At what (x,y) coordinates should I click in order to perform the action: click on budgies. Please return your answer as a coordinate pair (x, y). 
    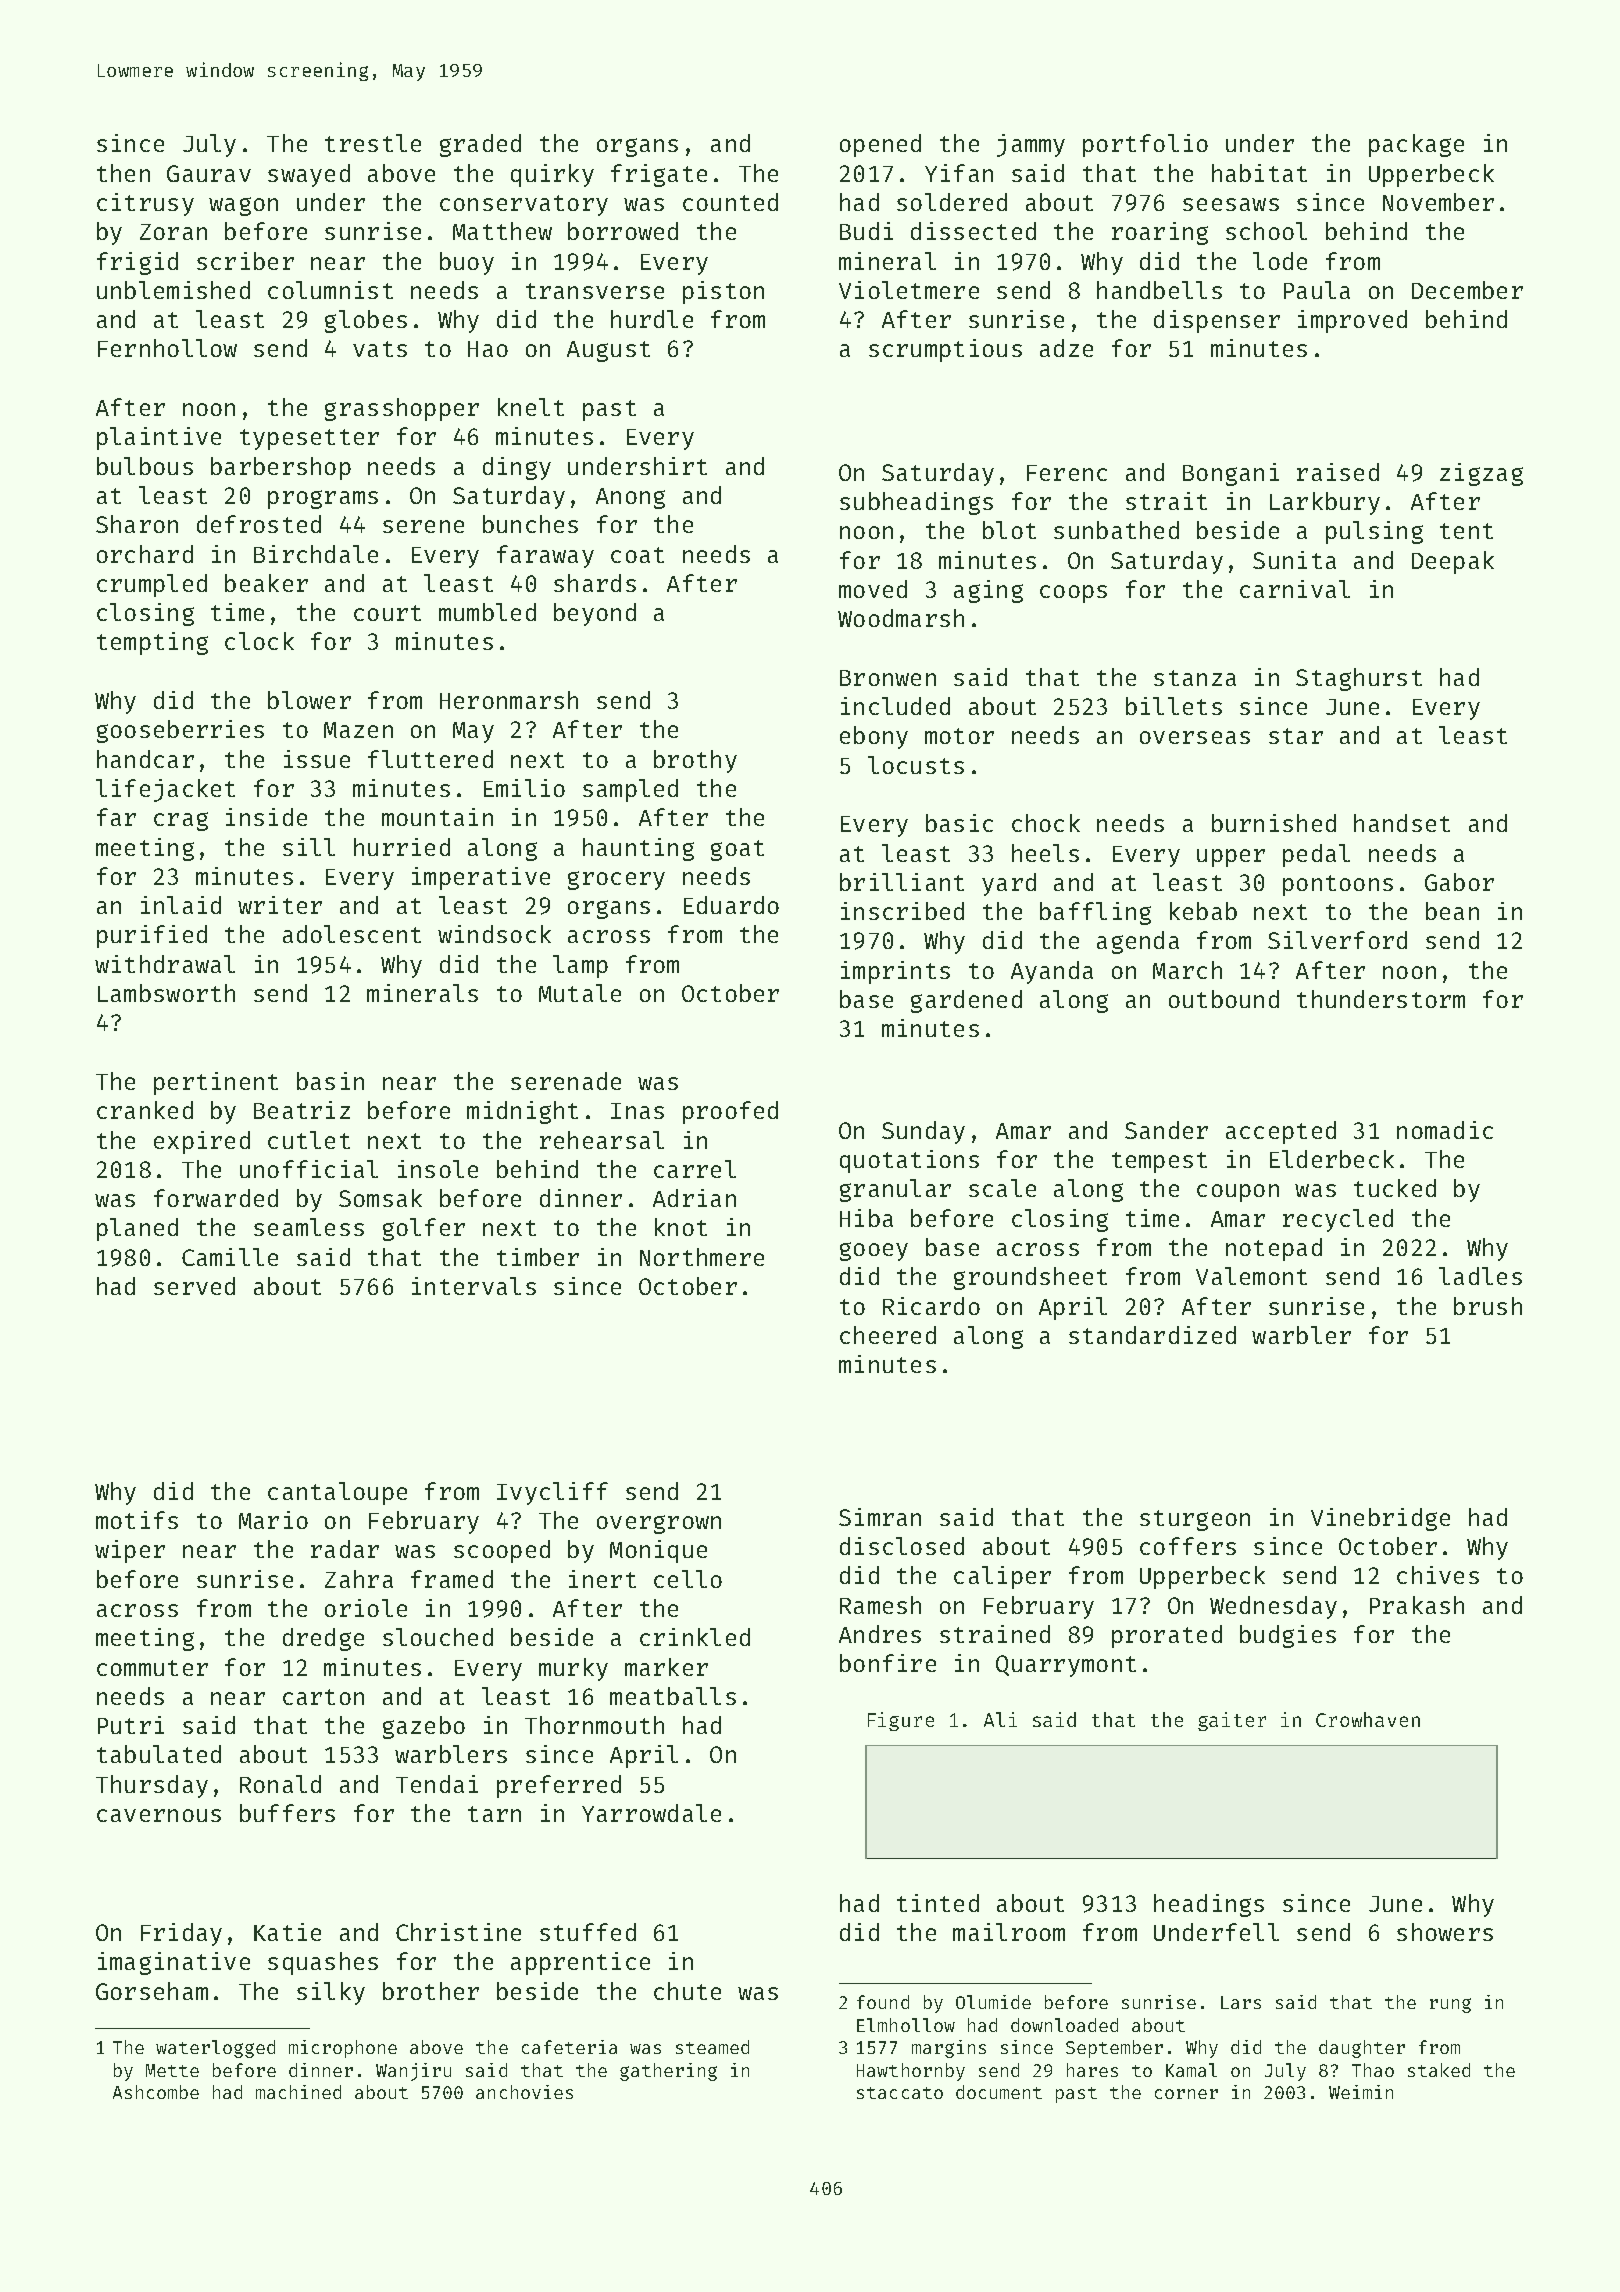
    Looking at the image, I should click on (1288, 1636).
